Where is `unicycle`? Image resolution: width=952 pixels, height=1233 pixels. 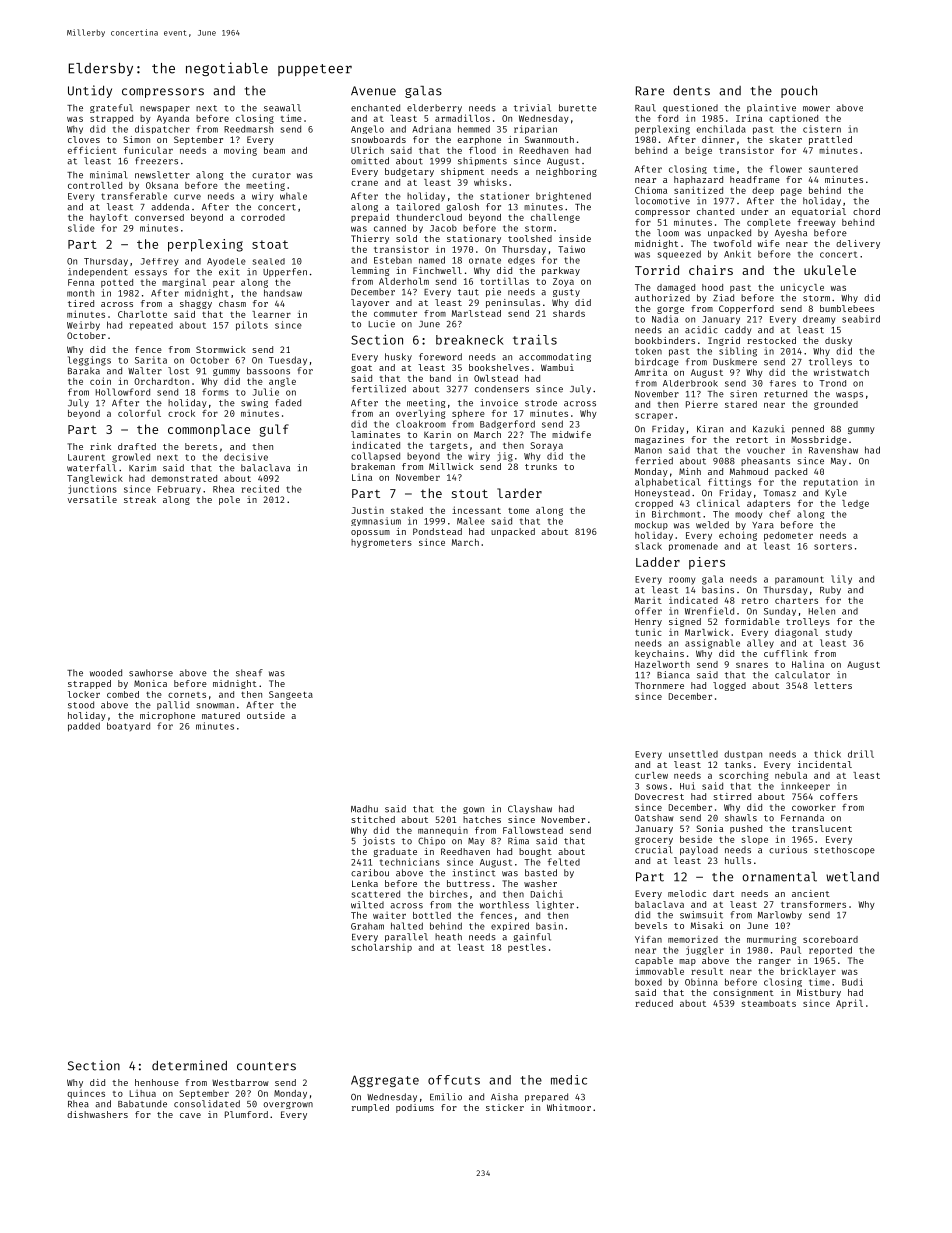 unicycle is located at coordinates (802, 288).
